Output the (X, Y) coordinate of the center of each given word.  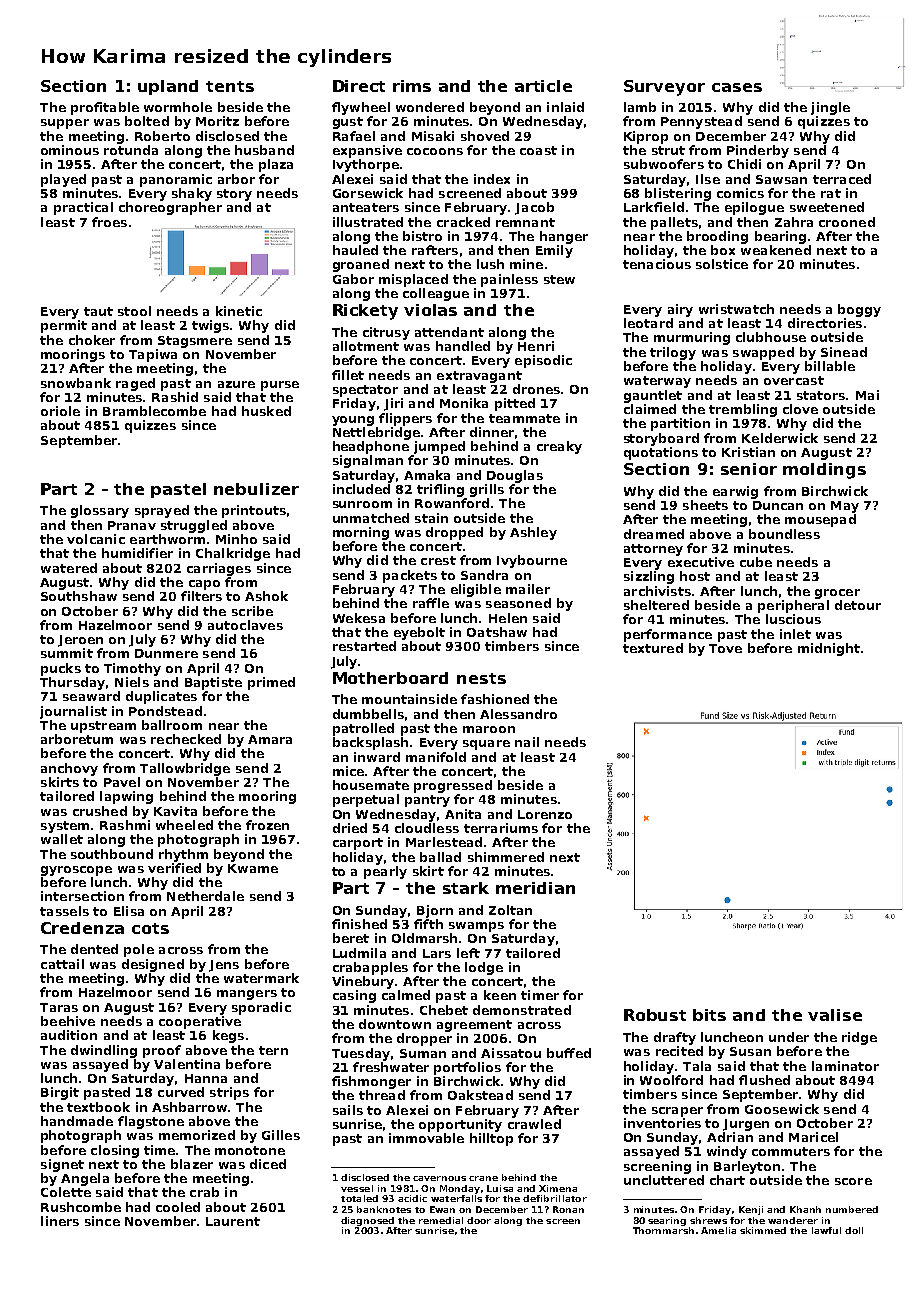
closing (115, 1151)
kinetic (239, 311)
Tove (725, 648)
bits (709, 1015)
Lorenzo (545, 814)
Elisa (129, 911)
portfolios (467, 1068)
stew (559, 279)
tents (230, 86)
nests (481, 678)
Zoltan (510, 910)
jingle (830, 108)
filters (201, 596)
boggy (859, 310)
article (543, 86)
